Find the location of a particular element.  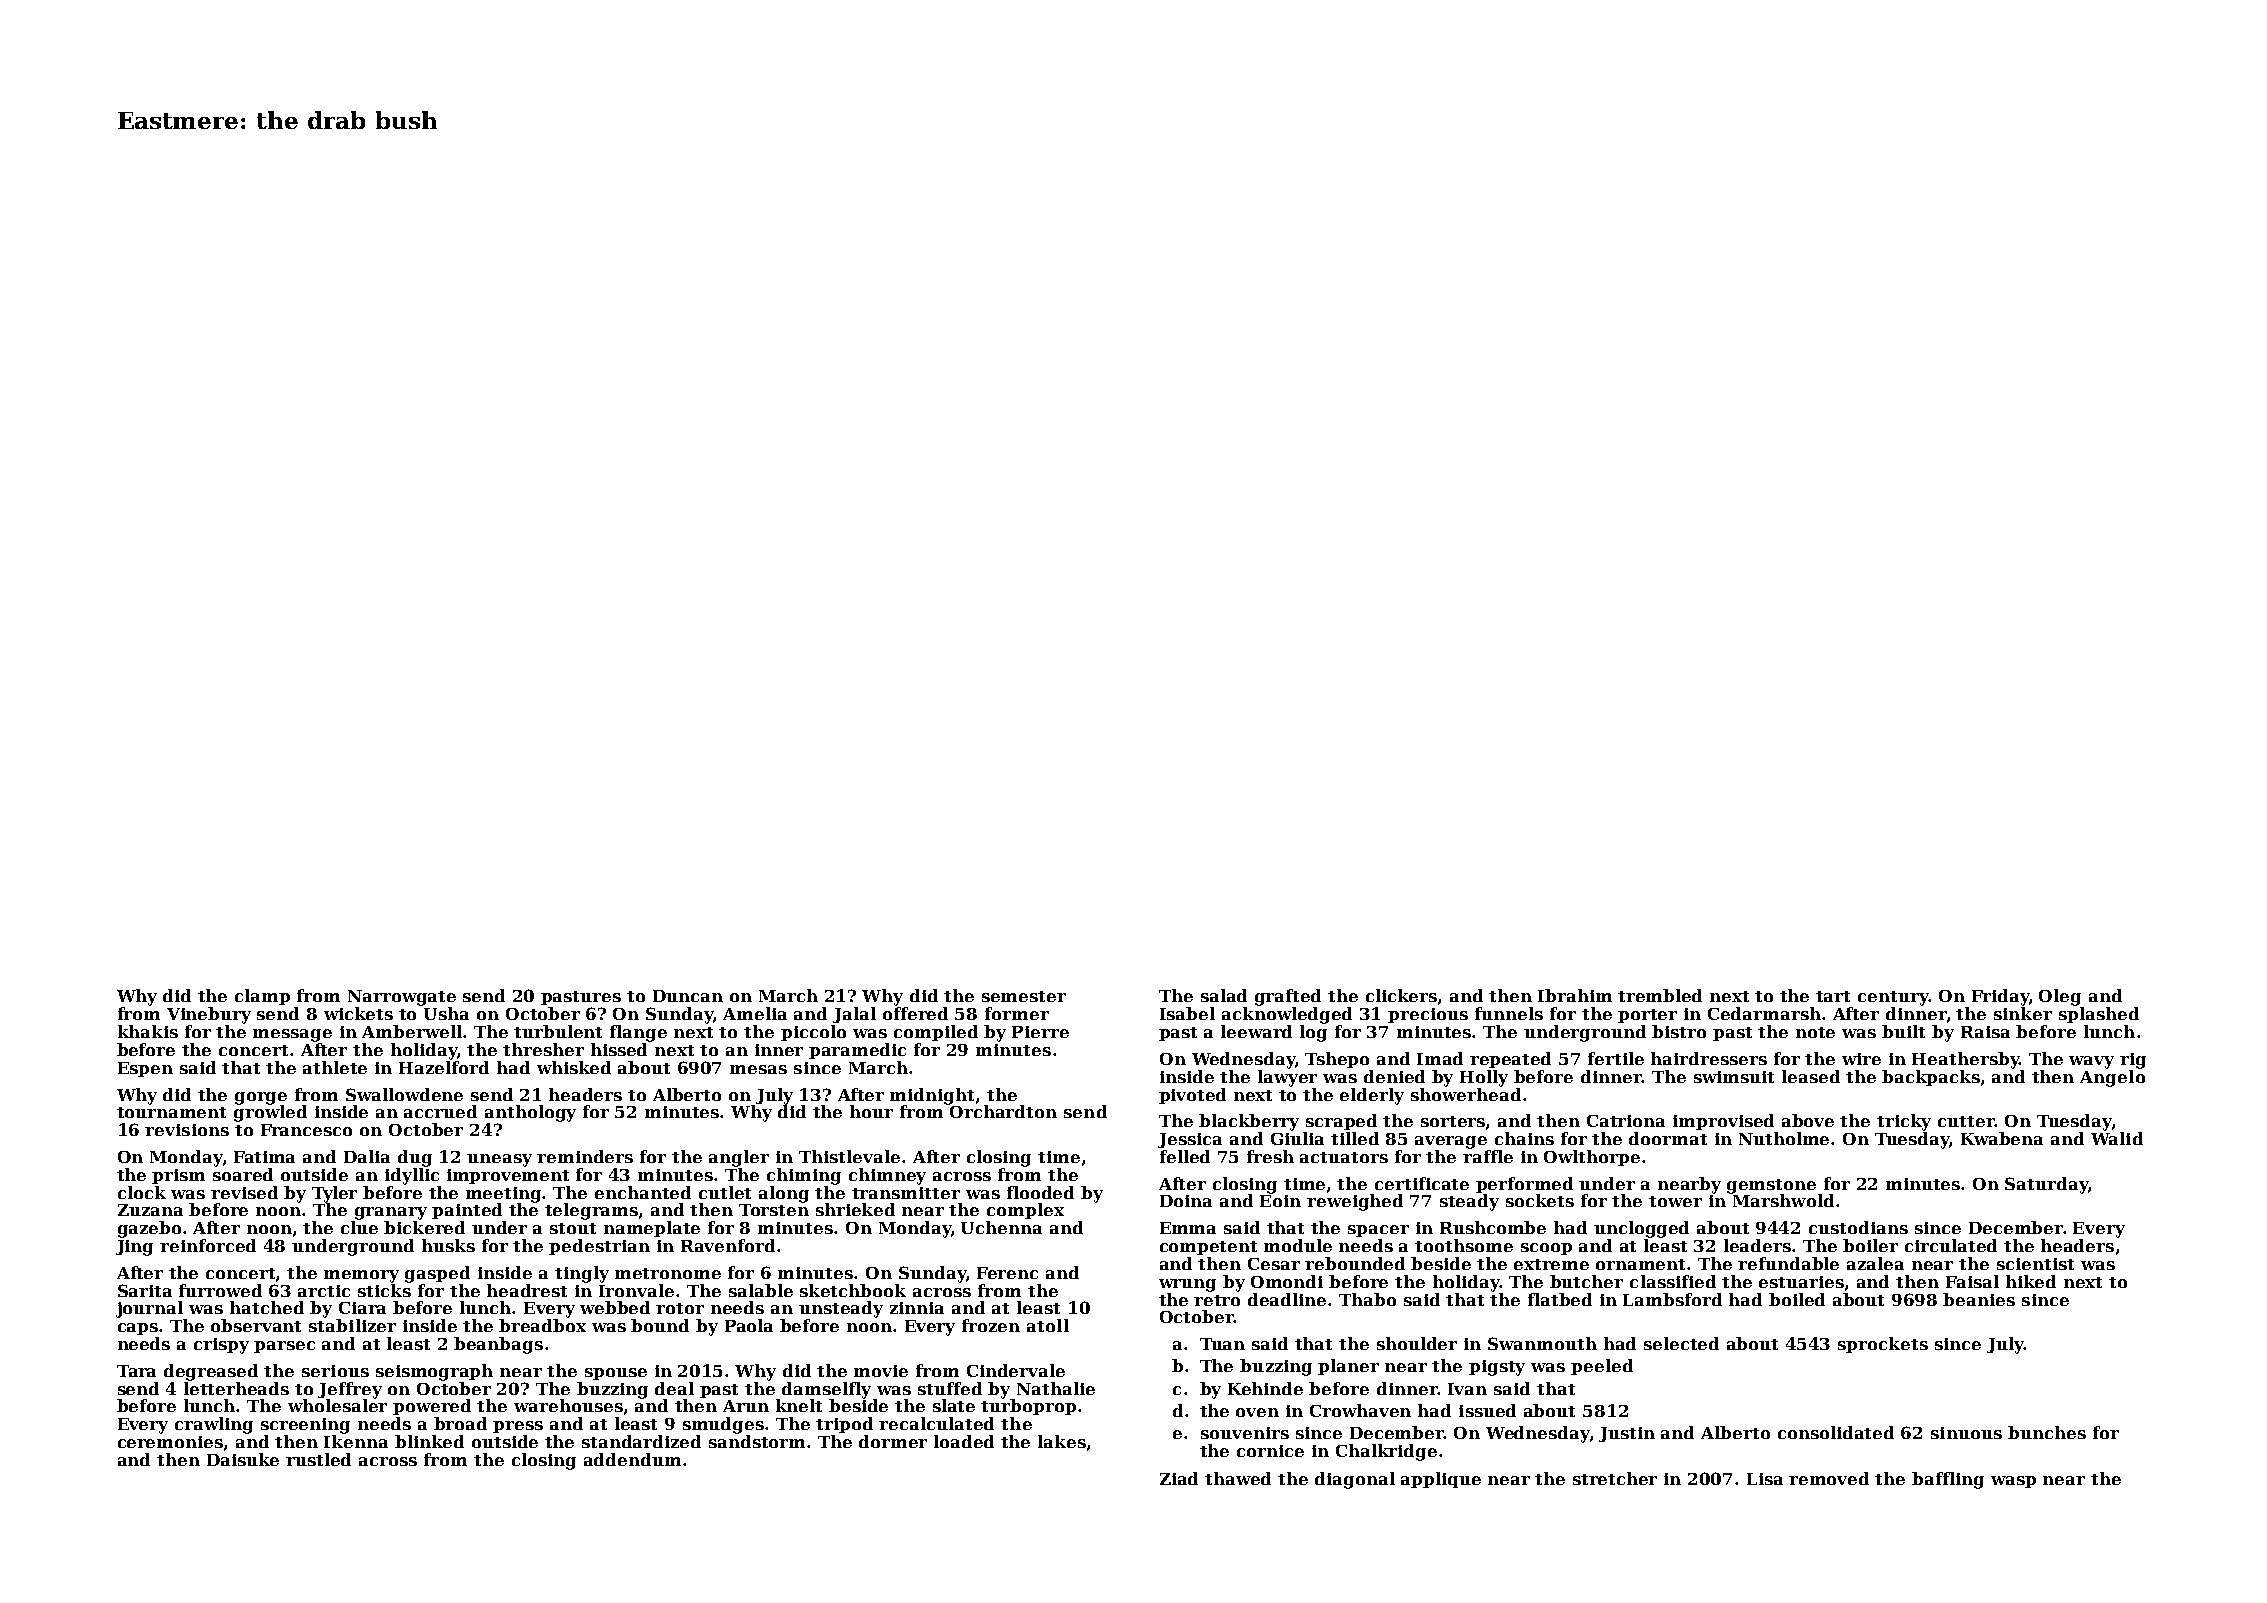

Eoin is located at coordinates (1280, 1201).
